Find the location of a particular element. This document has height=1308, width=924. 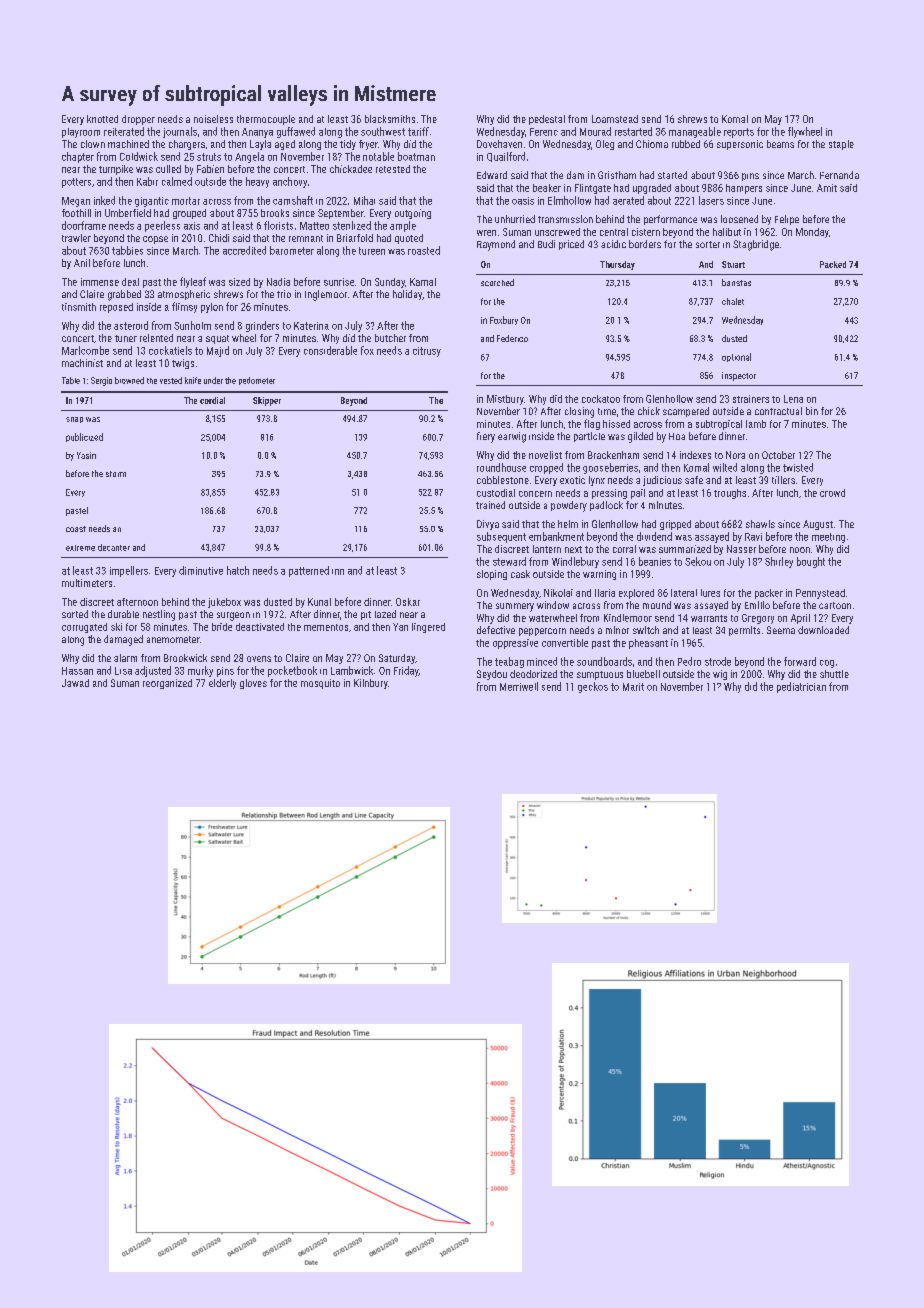

vested is located at coordinates (171, 380).
